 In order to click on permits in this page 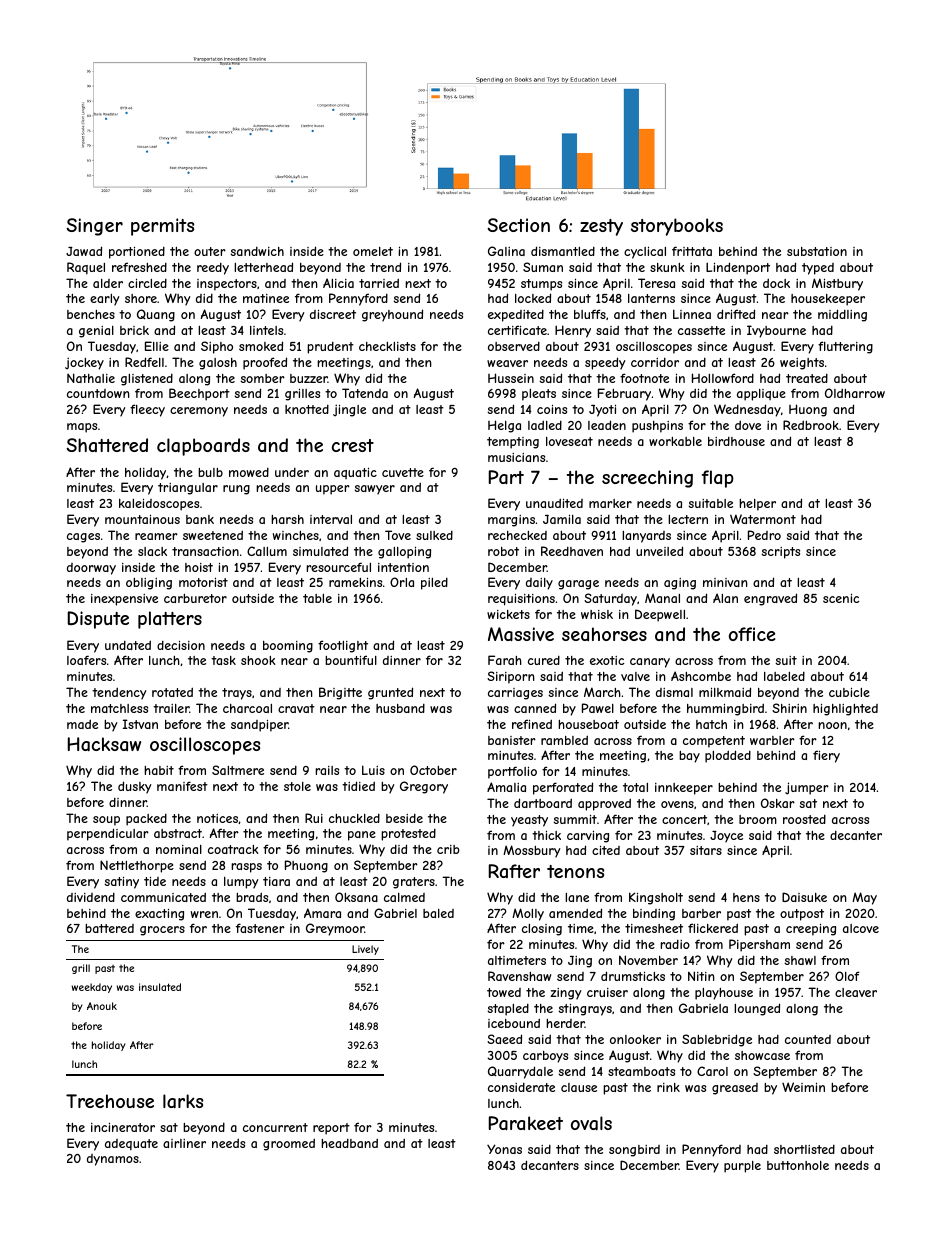, I will do `click(162, 227)`.
